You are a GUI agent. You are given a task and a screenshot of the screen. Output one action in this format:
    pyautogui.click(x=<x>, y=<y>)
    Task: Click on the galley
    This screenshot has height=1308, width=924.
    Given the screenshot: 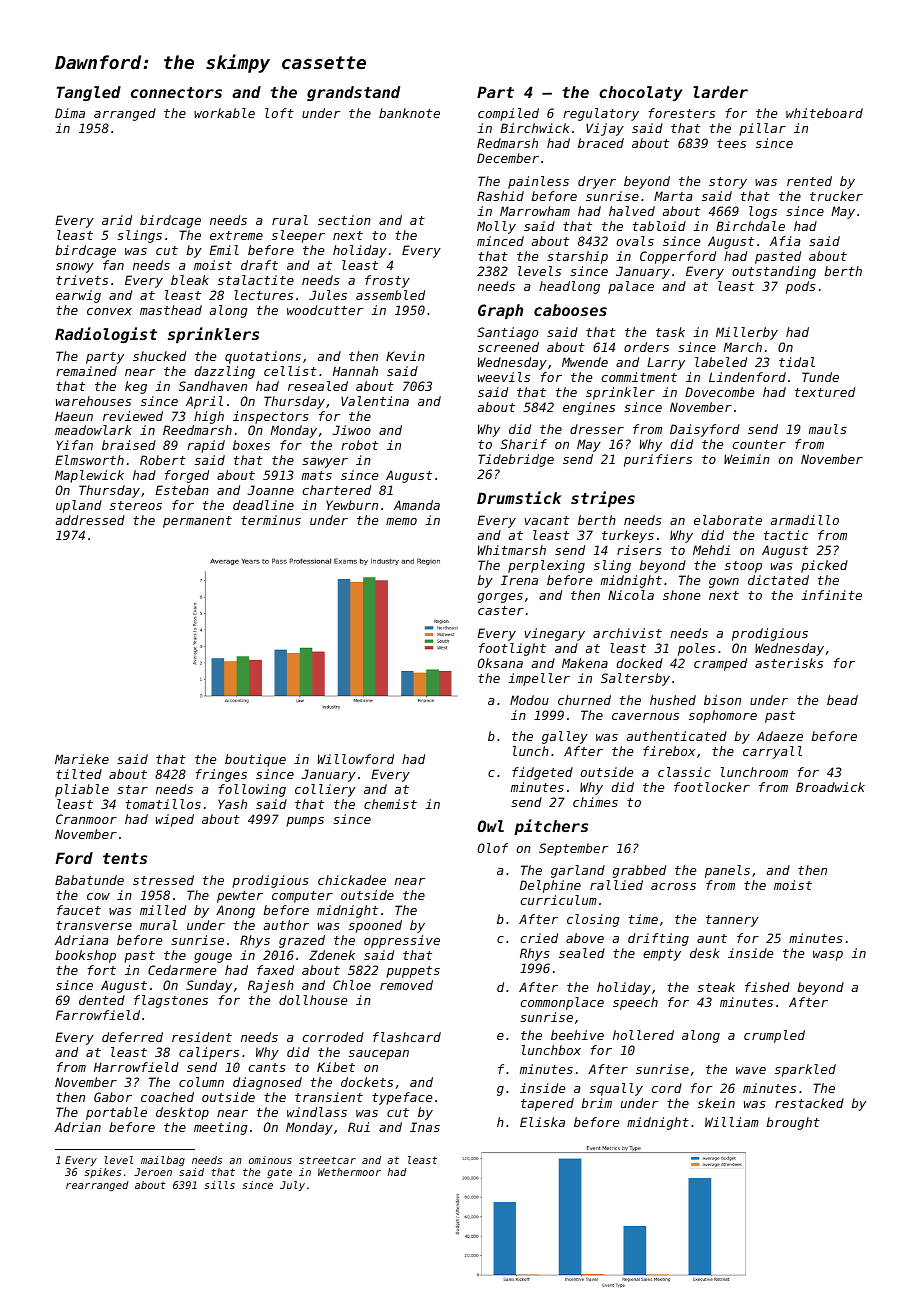 What is the action you would take?
    pyautogui.click(x=565, y=737)
